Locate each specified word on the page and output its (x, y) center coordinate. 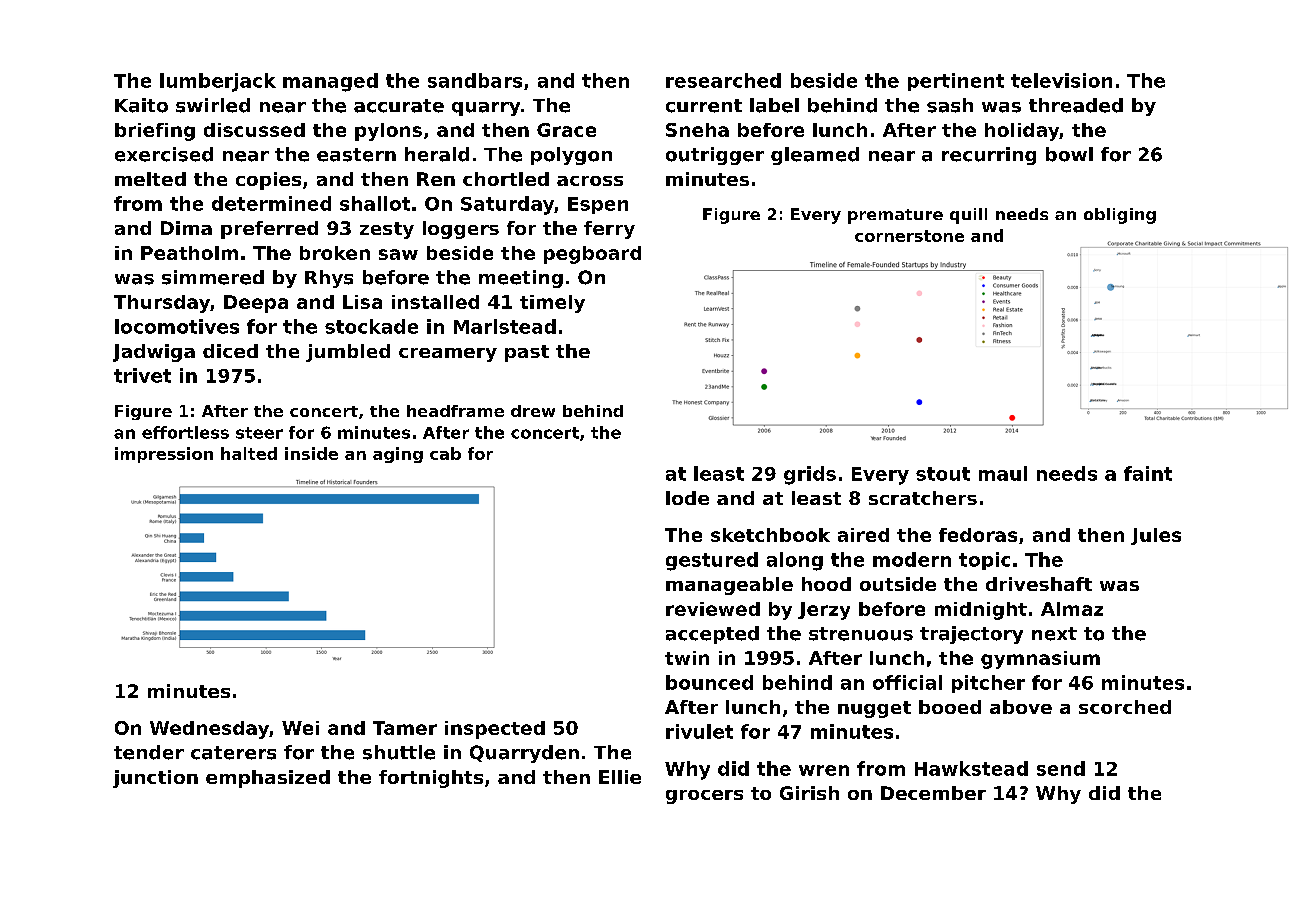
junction (155, 779)
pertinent (956, 82)
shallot (375, 203)
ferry (609, 230)
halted (249, 453)
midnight (981, 611)
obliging (1120, 216)
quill (968, 216)
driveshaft (1039, 584)
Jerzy (824, 611)
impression (164, 455)
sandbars (475, 80)
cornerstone (909, 236)
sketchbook (770, 535)
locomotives (177, 326)
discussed (254, 130)
